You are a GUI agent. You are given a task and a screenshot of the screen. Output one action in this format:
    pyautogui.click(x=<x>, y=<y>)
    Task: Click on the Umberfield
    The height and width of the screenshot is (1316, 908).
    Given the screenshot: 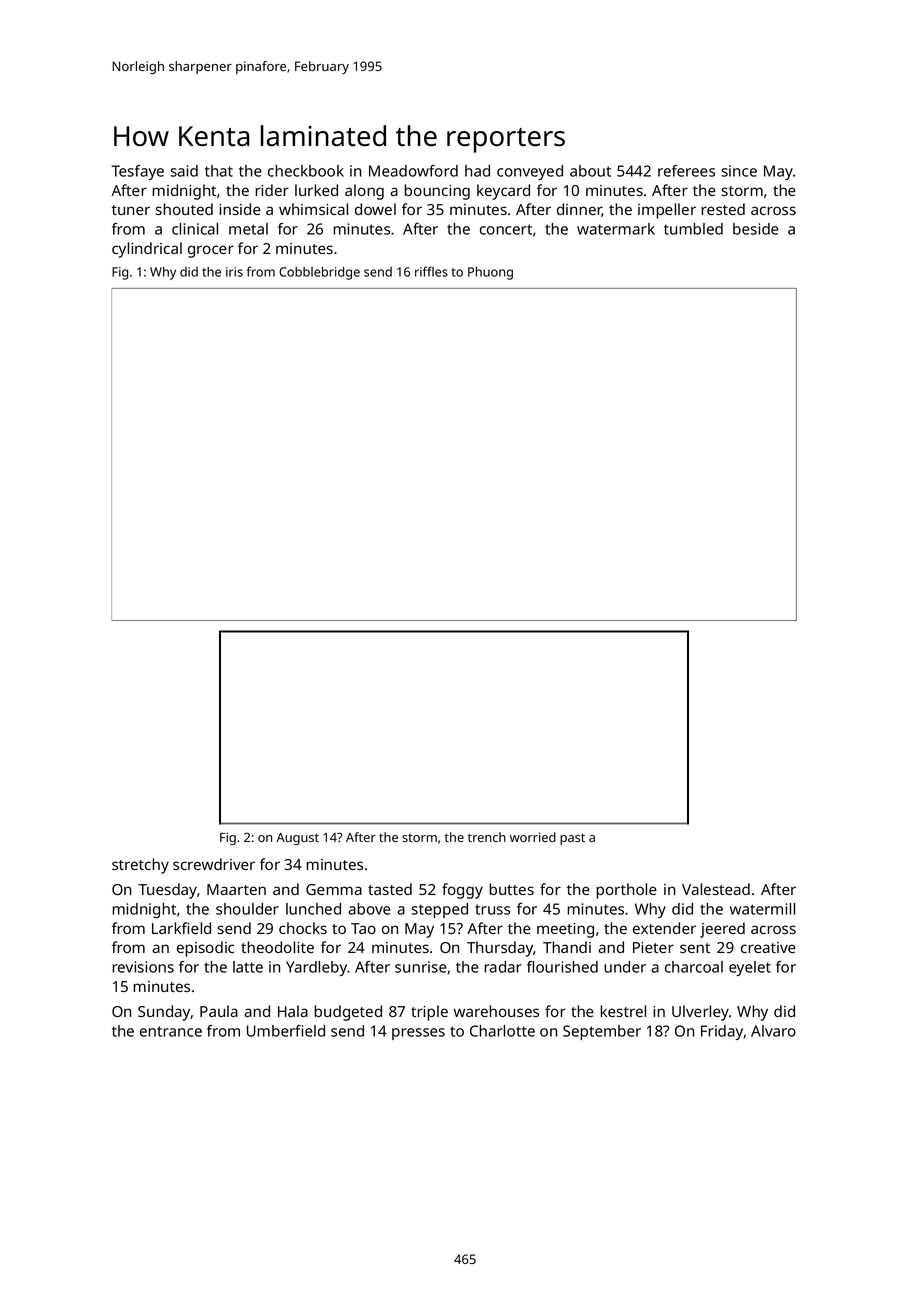 What is the action you would take?
    pyautogui.click(x=286, y=1031)
